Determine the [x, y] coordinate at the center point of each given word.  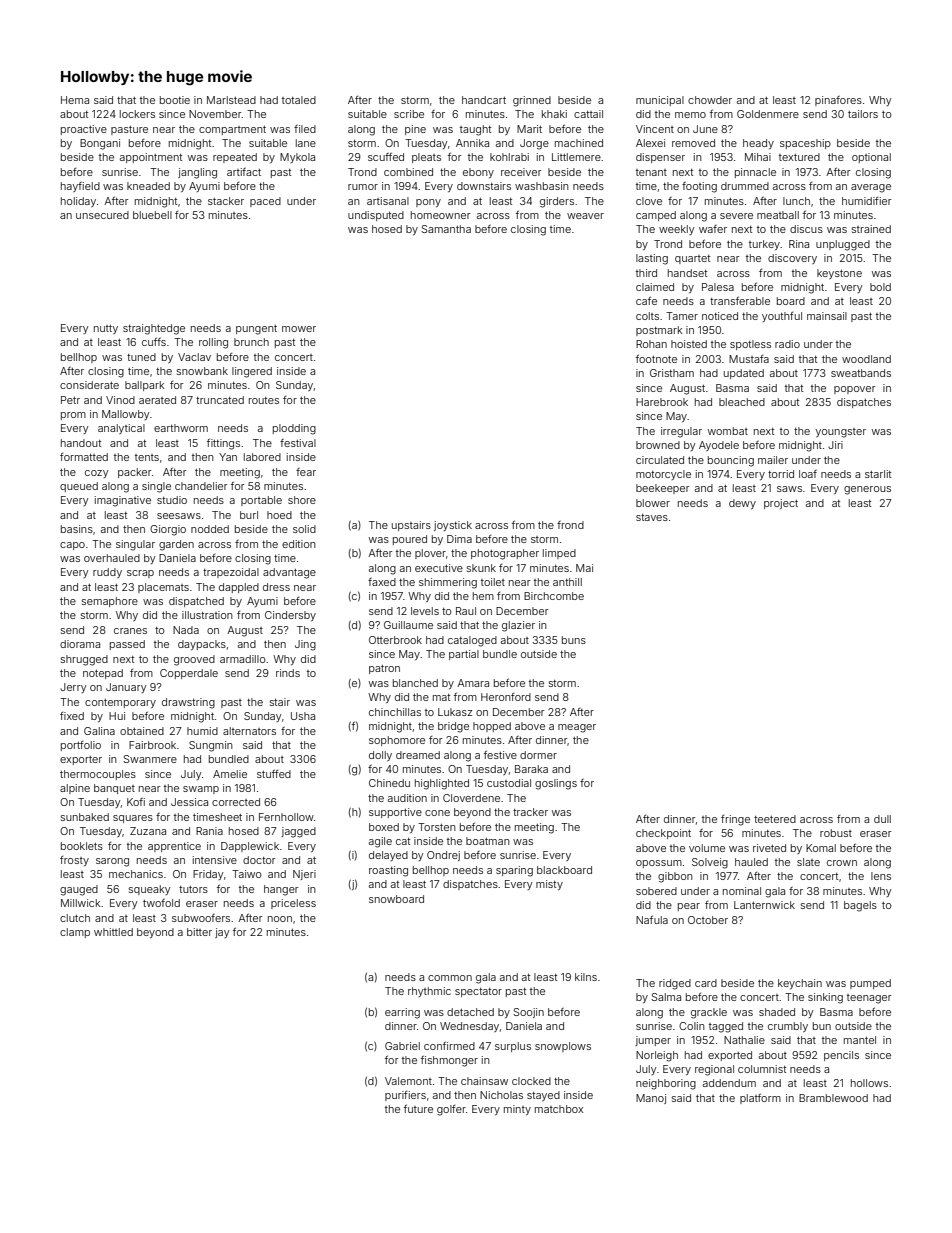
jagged [298, 832]
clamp [75, 933]
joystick [453, 526]
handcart [484, 100]
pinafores [838, 101]
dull [882, 819]
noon [280, 919]
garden [176, 545]
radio [787, 344]
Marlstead [231, 100]
